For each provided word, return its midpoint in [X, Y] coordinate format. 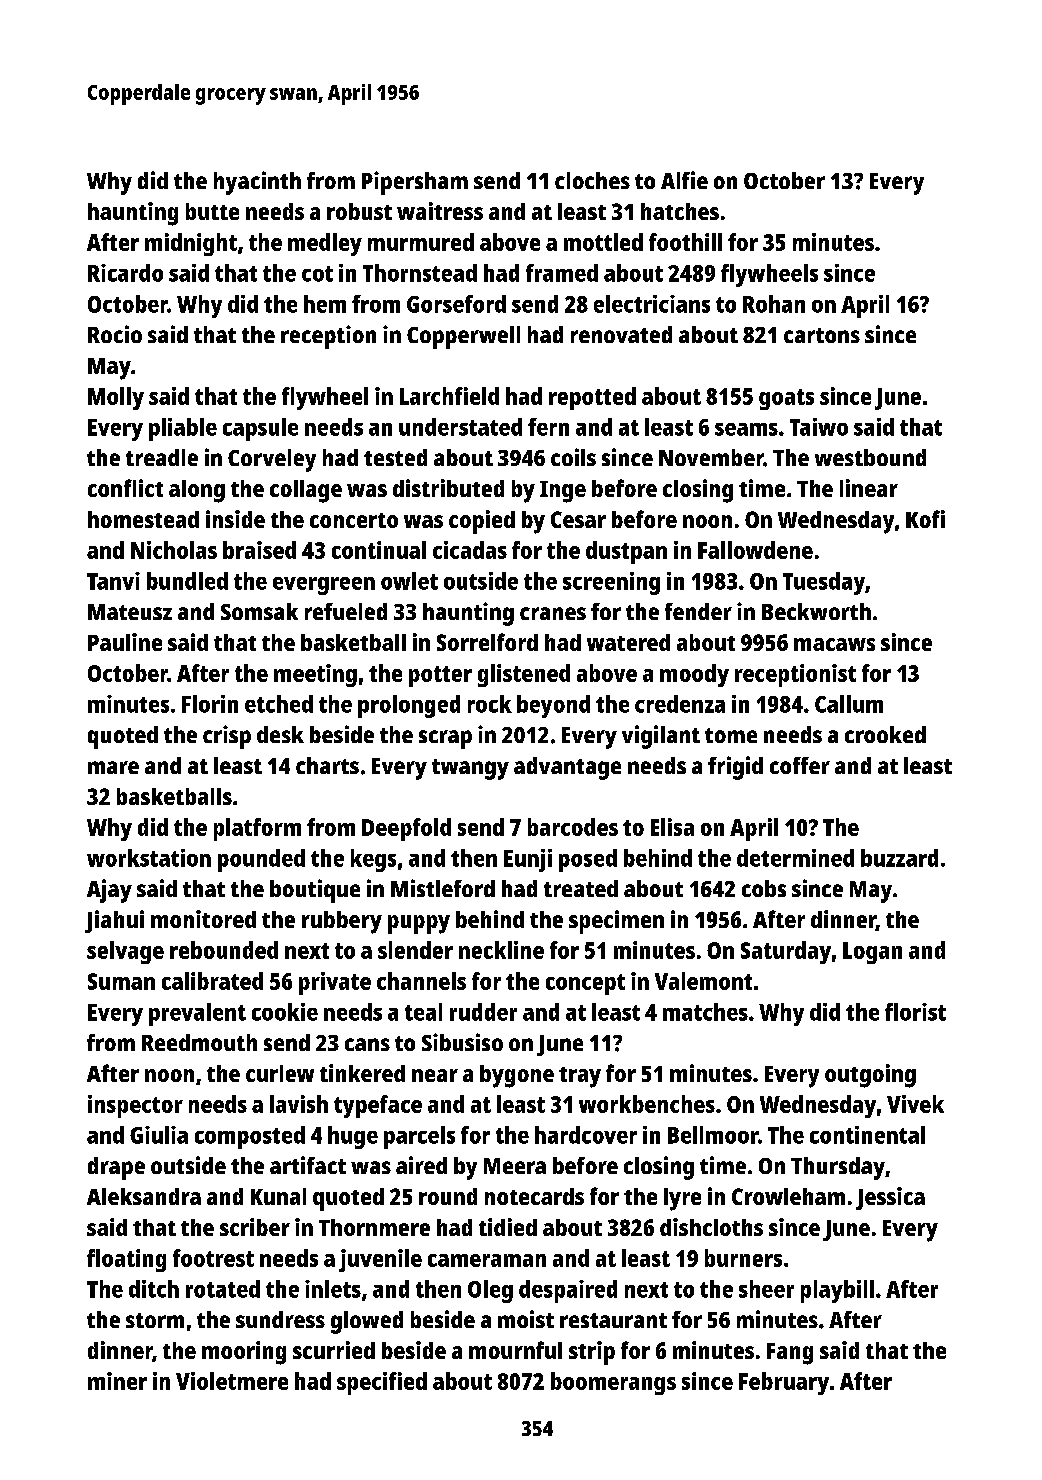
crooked [885, 734]
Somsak [259, 611]
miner [117, 1381]
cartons [822, 335]
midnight [191, 244]
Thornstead [420, 273]
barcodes [573, 827]
